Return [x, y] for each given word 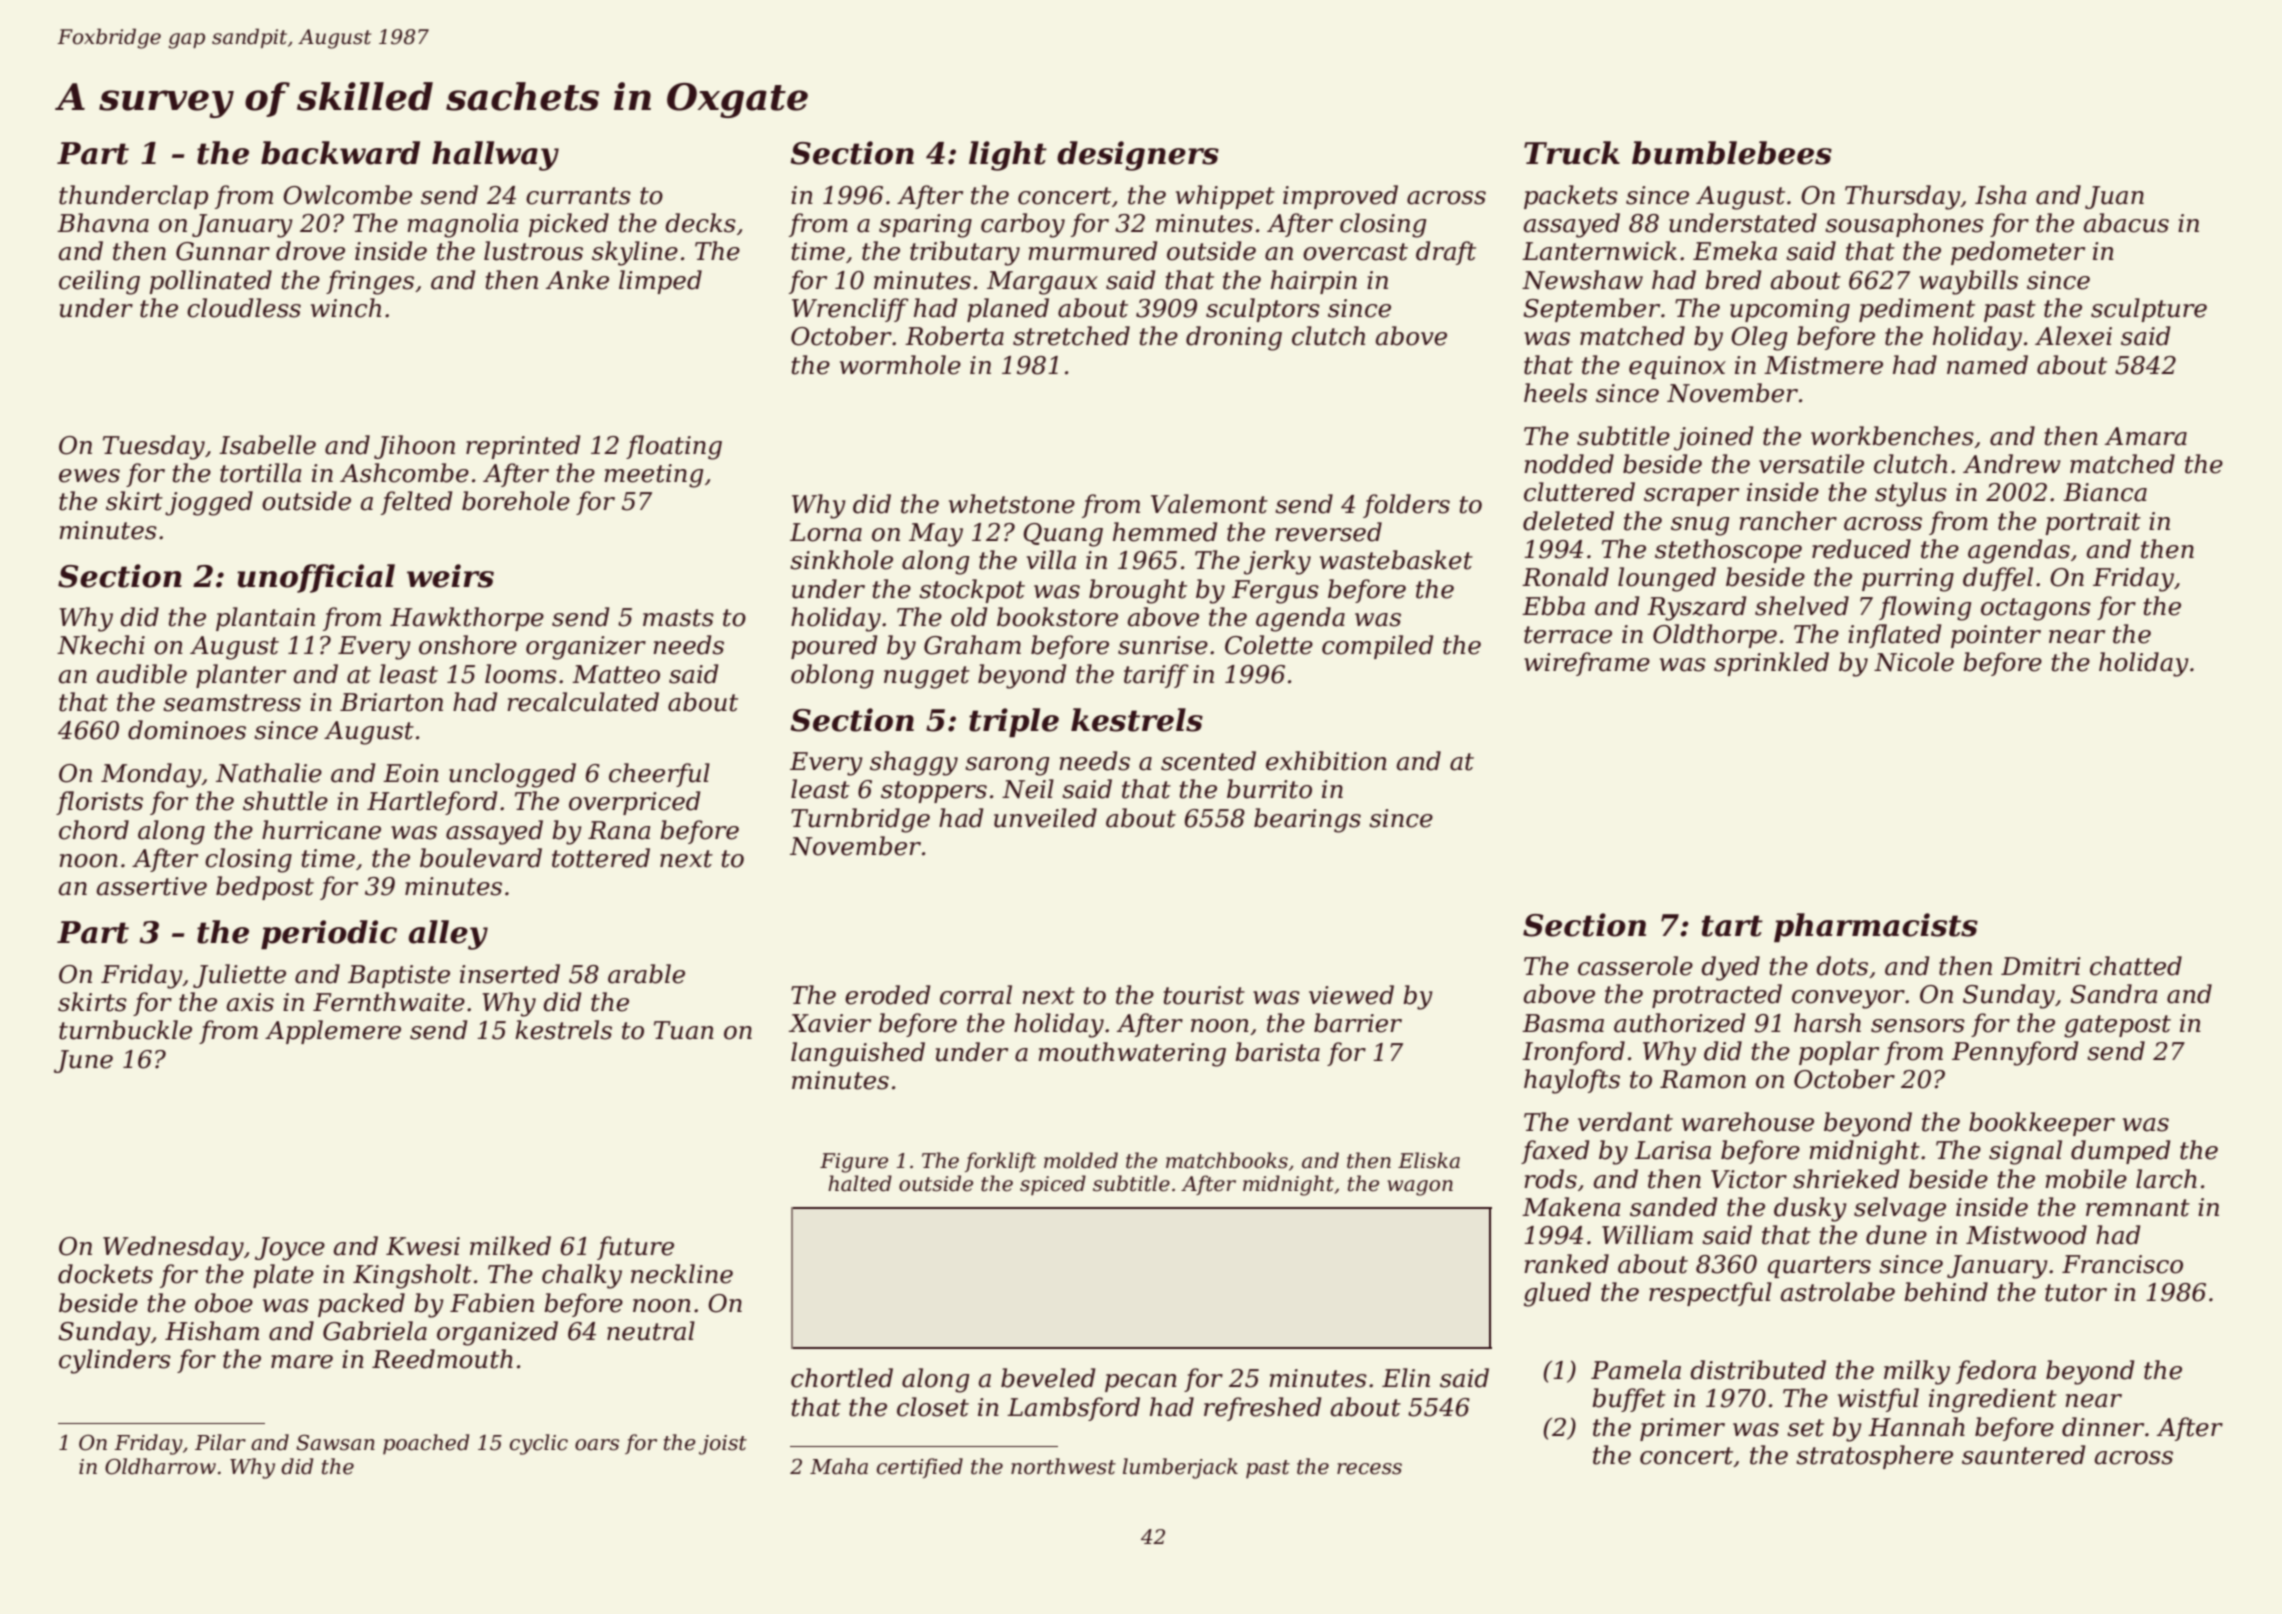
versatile [1811, 464]
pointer [1996, 636]
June [83, 1061]
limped [660, 282]
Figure [854, 1163]
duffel [1998, 579]
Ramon [1703, 1079]
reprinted [523, 447]
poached [426, 1444]
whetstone [1012, 504]
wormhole [900, 365]
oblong [832, 676]
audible [141, 674]
